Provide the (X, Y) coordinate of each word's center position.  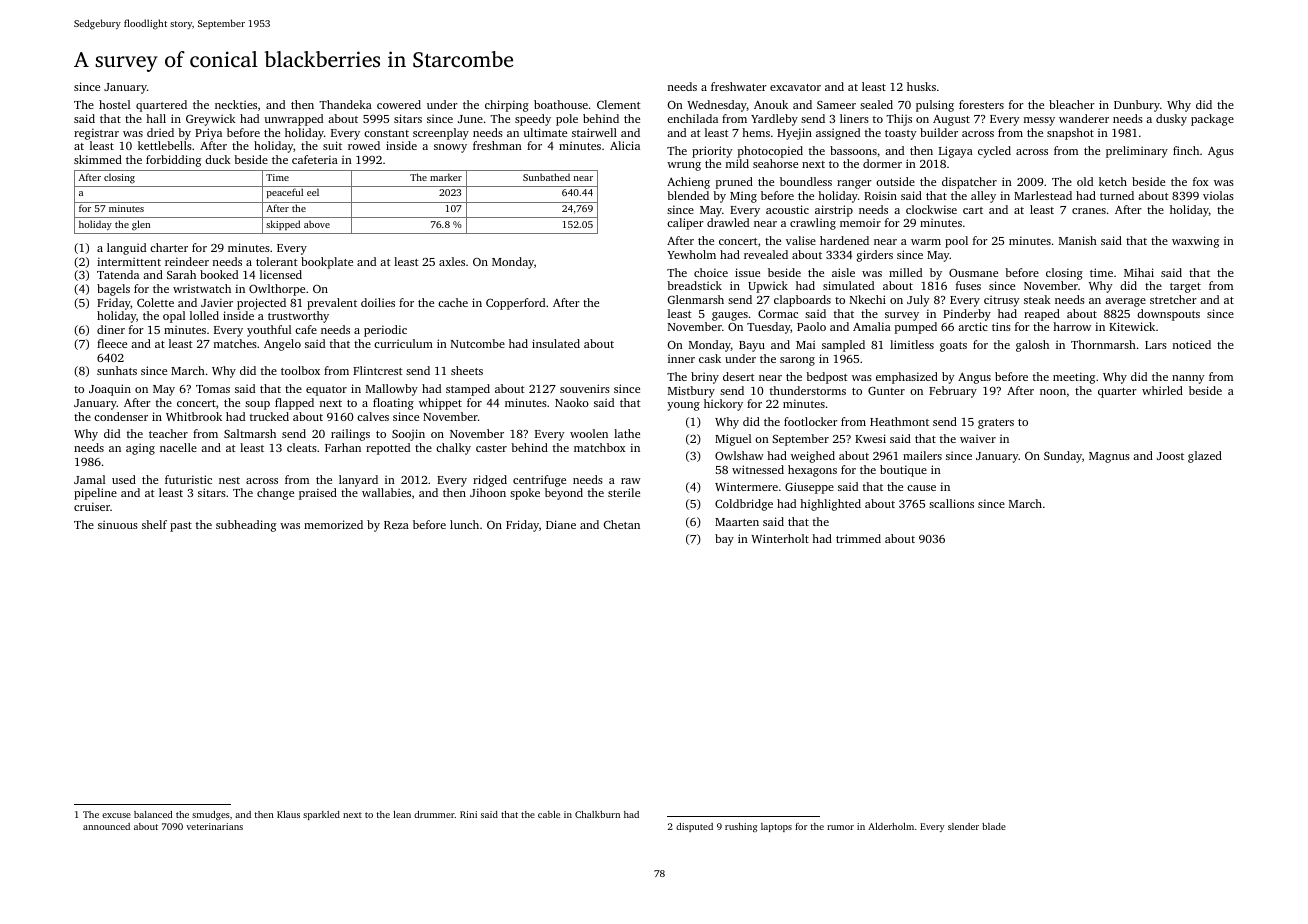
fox (1201, 181)
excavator (795, 87)
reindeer (187, 261)
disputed (694, 827)
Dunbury (1137, 106)
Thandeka (345, 104)
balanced (153, 814)
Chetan (622, 524)
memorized (333, 524)
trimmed (858, 538)
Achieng (688, 183)
